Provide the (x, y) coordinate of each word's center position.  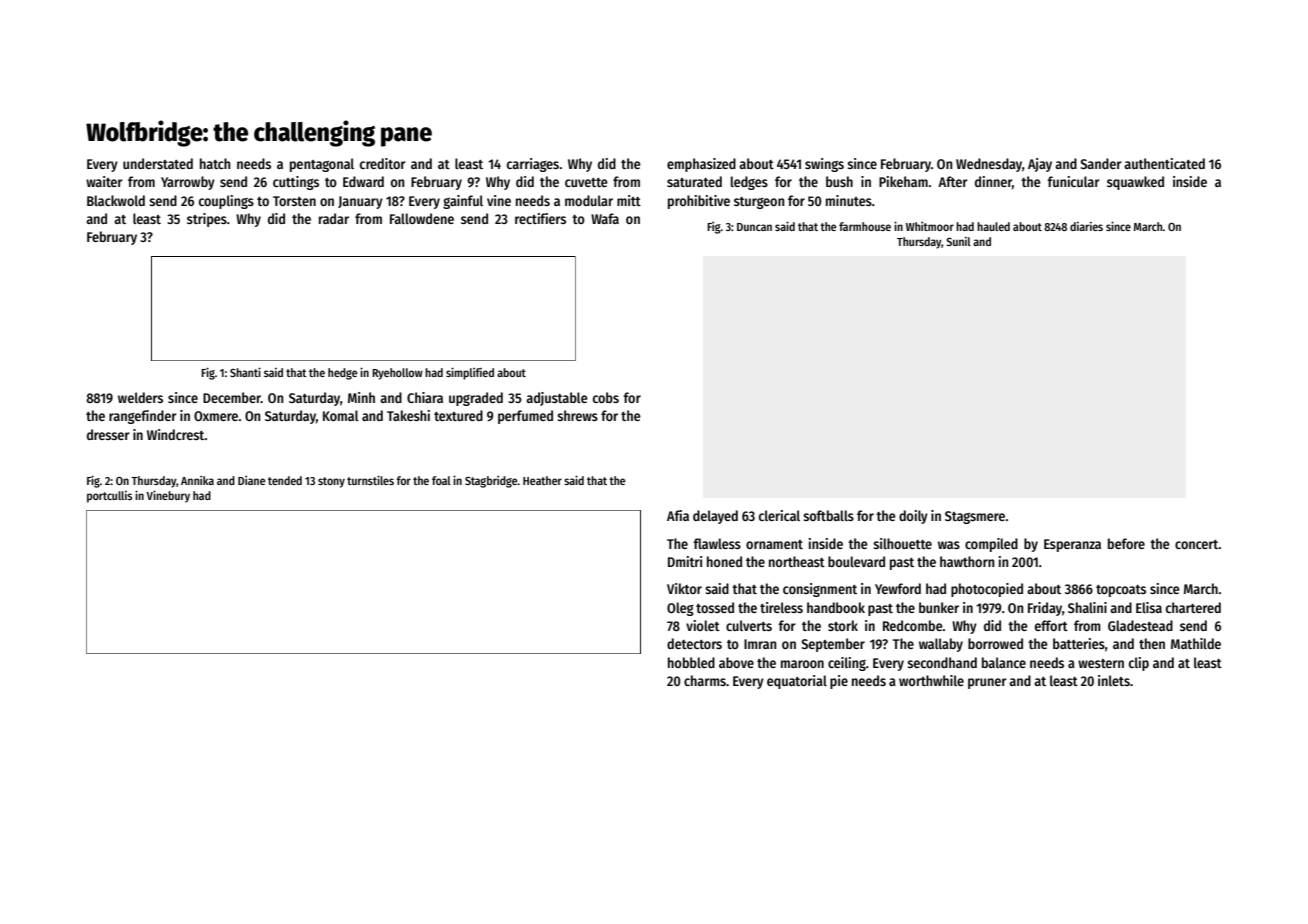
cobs (606, 397)
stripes (207, 220)
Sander (1101, 163)
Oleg (680, 609)
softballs (828, 515)
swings (824, 165)
